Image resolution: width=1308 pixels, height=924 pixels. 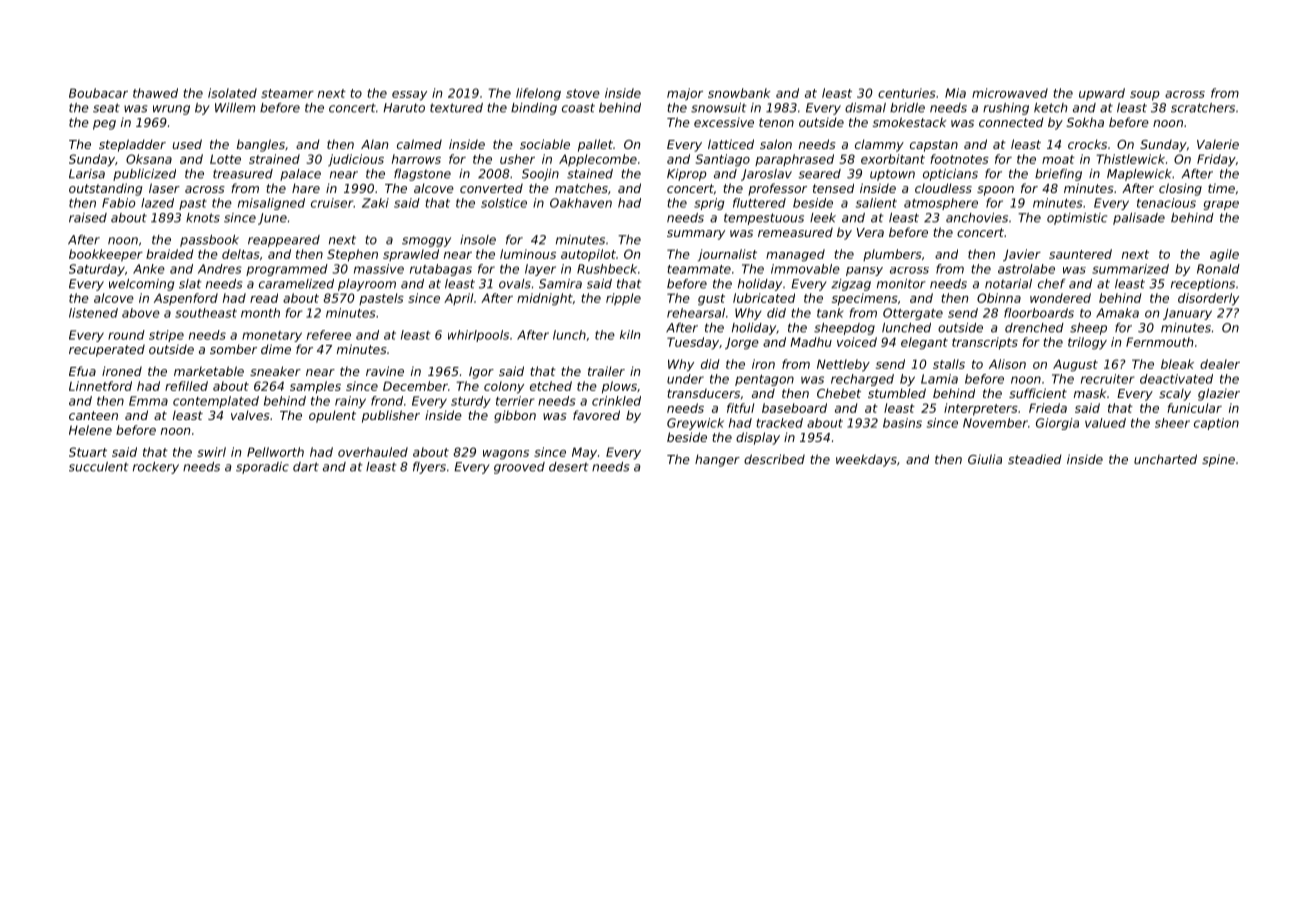 I want to click on succulent, so click(x=98, y=467).
